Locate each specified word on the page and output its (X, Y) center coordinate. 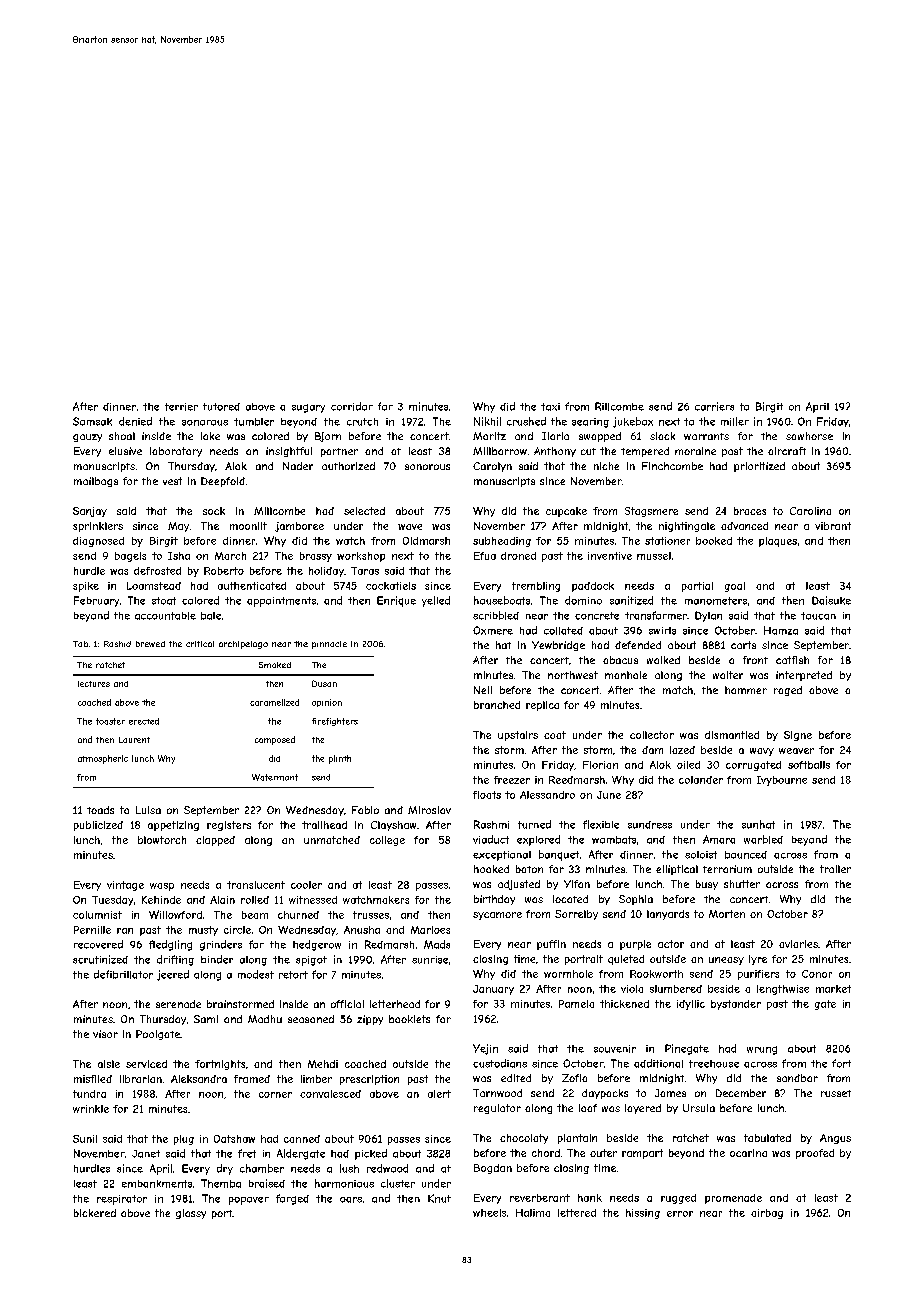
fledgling (170, 945)
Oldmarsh (426, 541)
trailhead (324, 825)
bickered (95, 1213)
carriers (714, 406)
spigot (311, 961)
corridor (352, 406)
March (230, 556)
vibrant (833, 526)
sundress (650, 825)
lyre (758, 960)
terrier (181, 407)
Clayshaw (393, 826)
